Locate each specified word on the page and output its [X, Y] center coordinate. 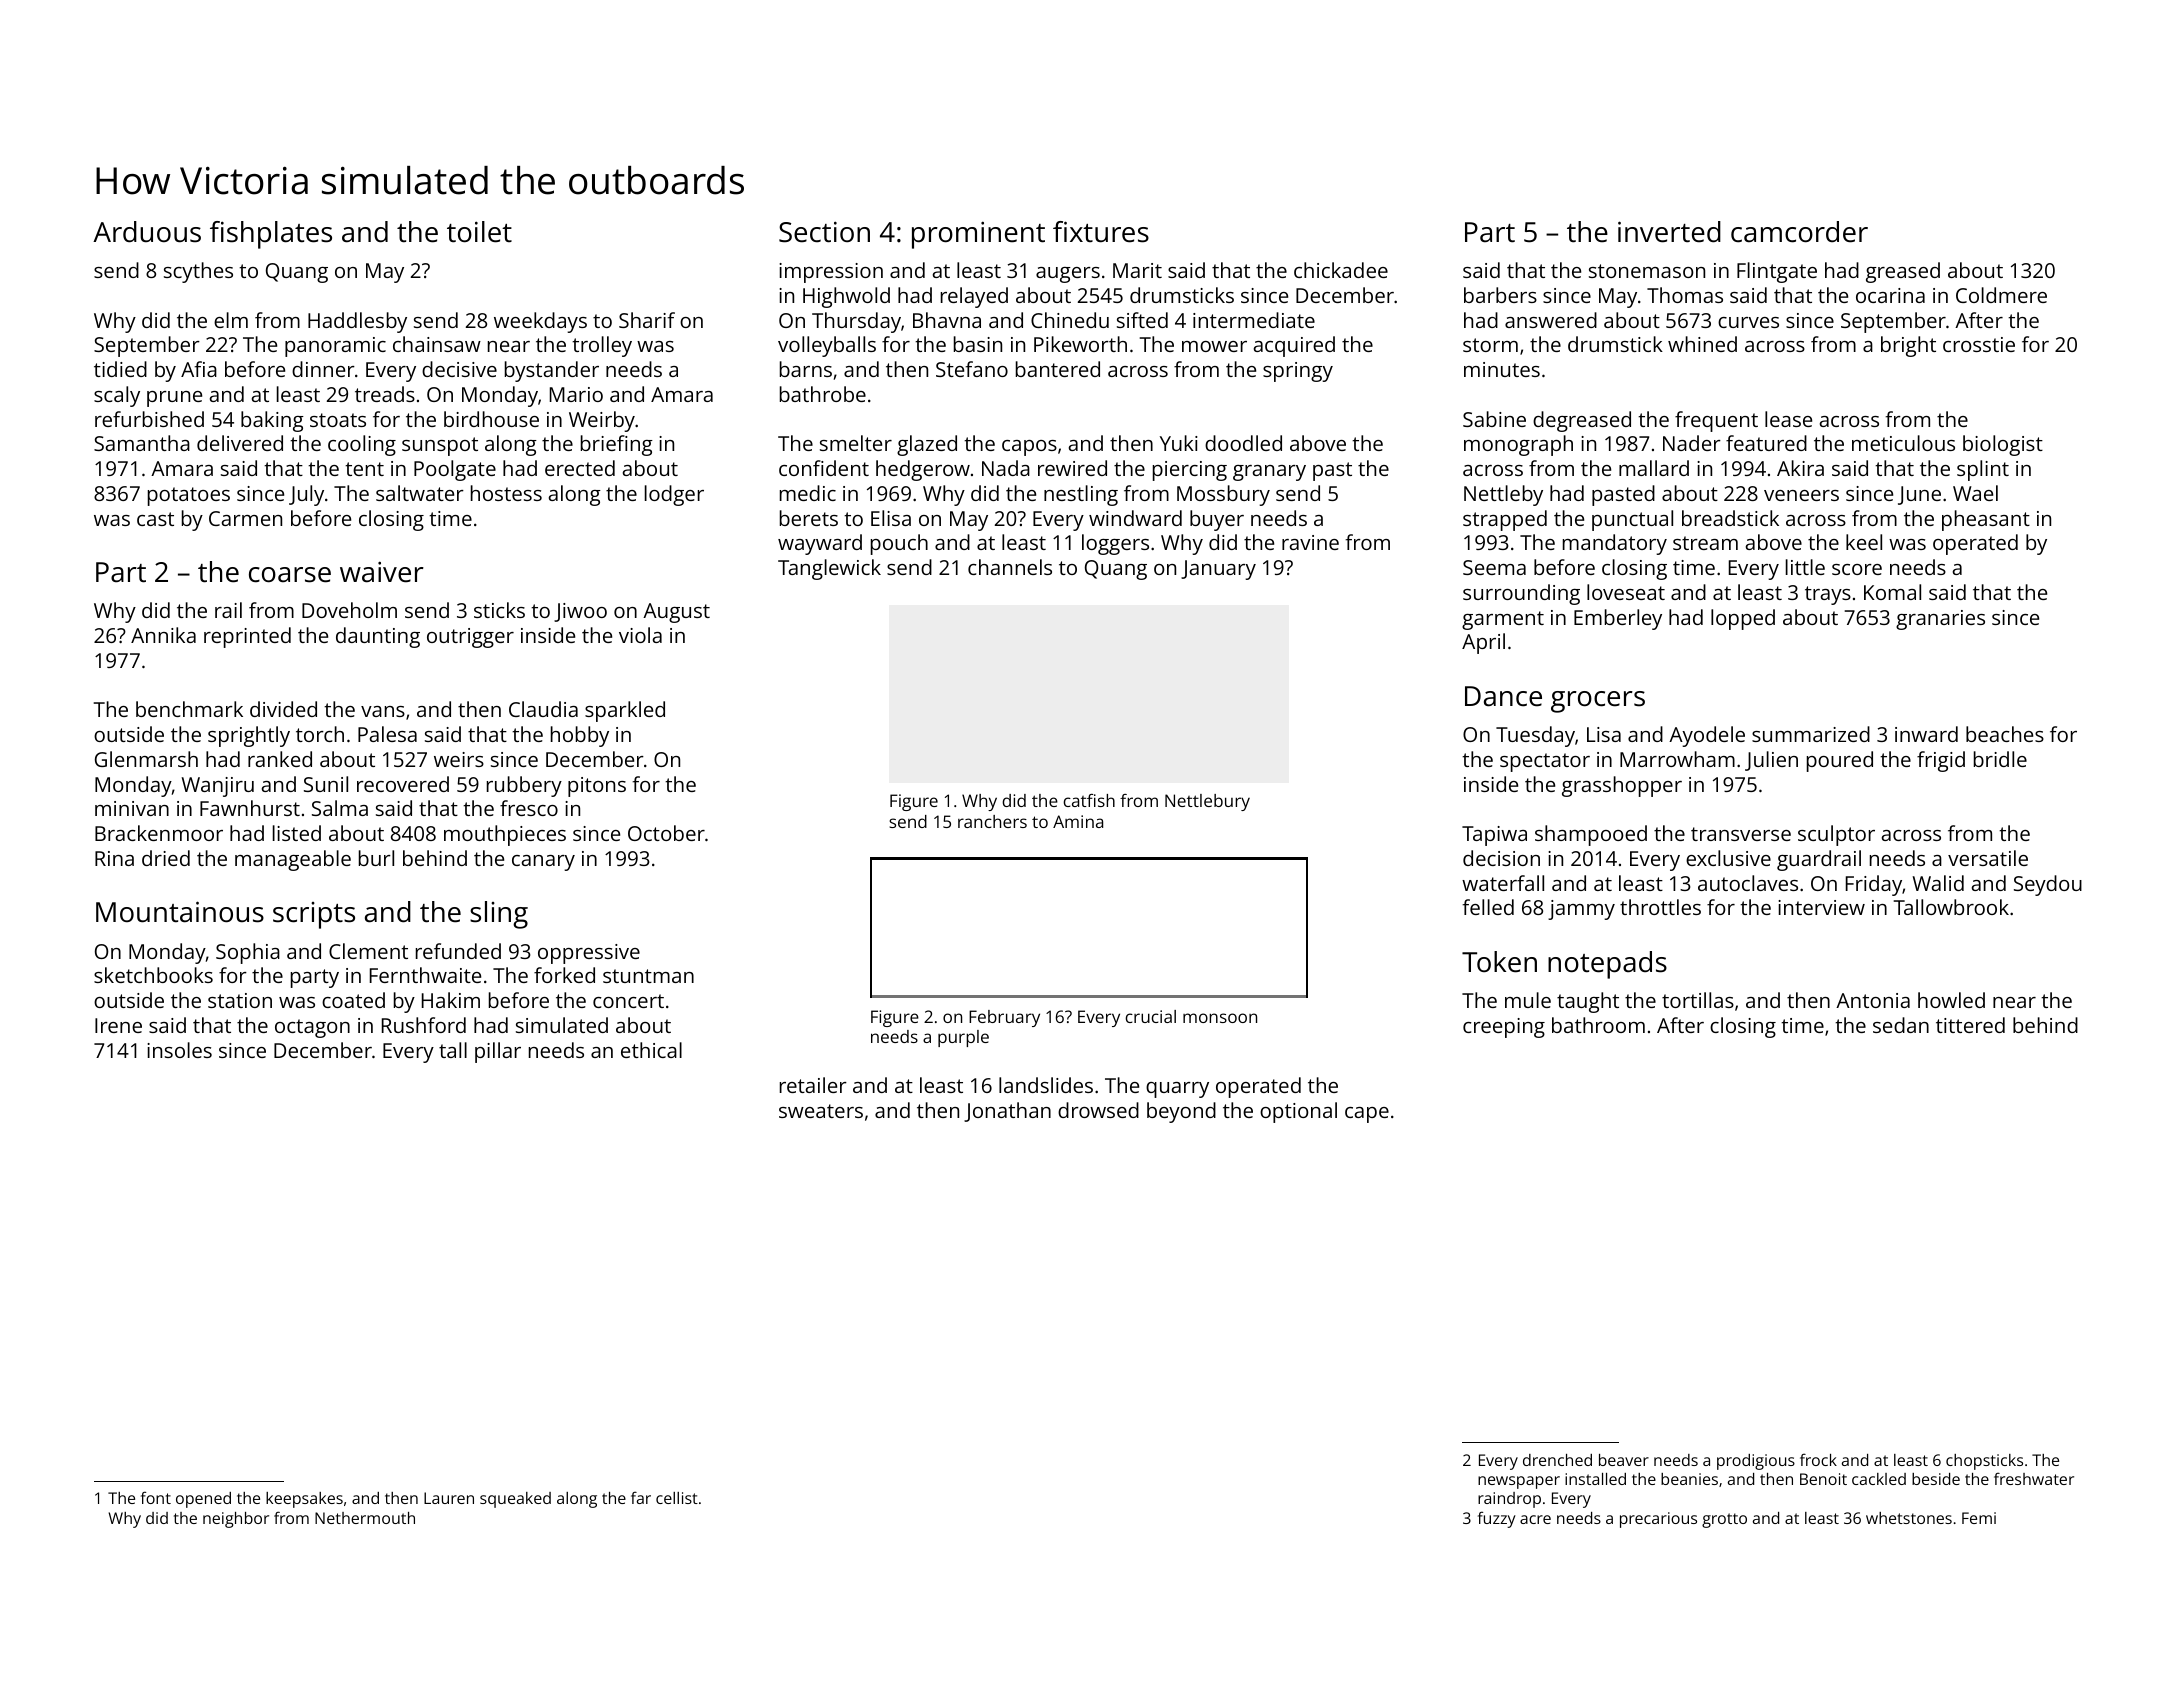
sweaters [821, 1111]
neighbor [236, 1520]
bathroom [1598, 1025]
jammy [1581, 910]
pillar [498, 1052]
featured [1766, 443]
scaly [117, 396]
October [666, 833]
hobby [580, 736]
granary [1269, 473]
